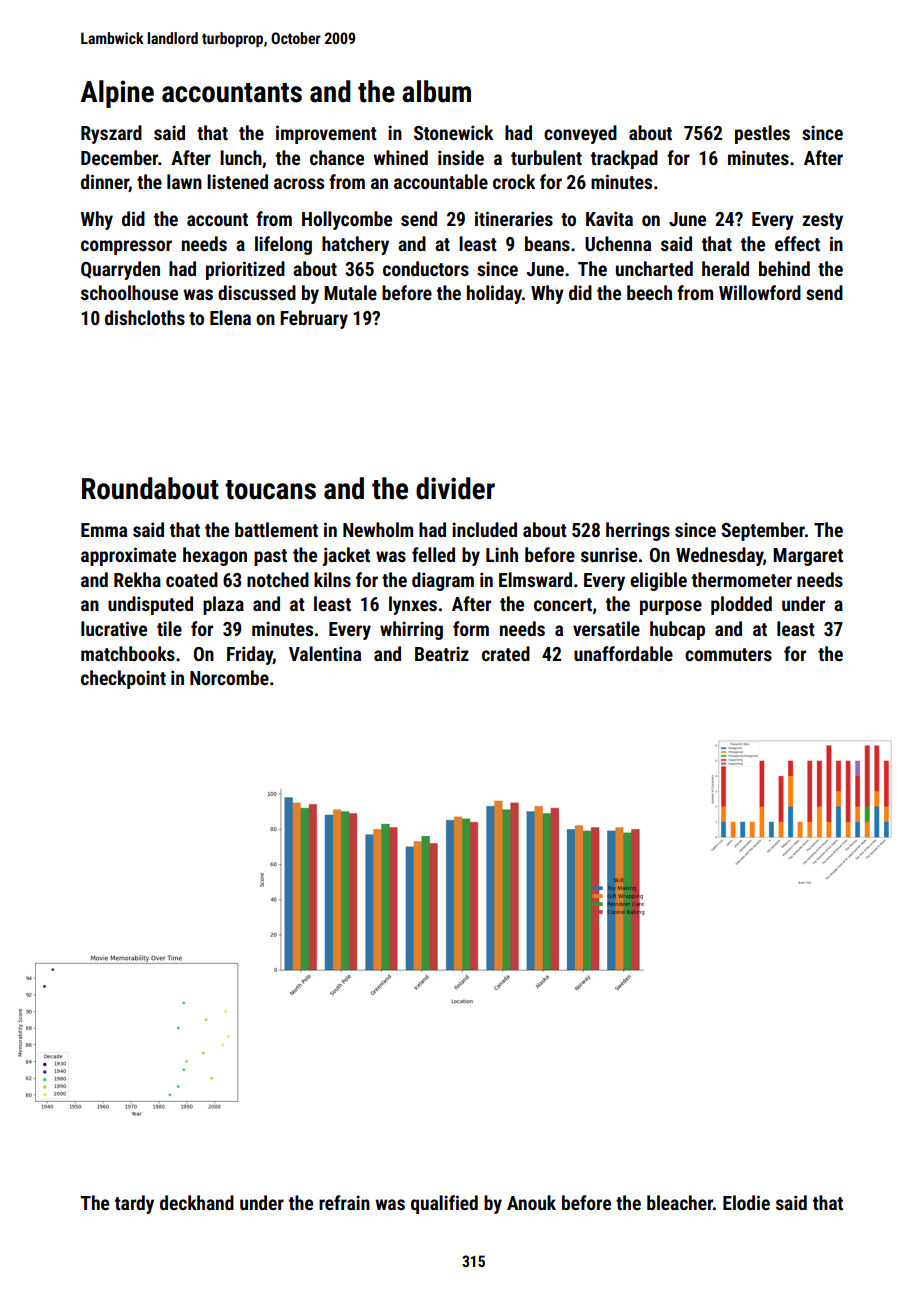 The height and width of the document is (1308, 924). Describe the element at coordinates (111, 134) in the document. I see `Ryszard` at that location.
